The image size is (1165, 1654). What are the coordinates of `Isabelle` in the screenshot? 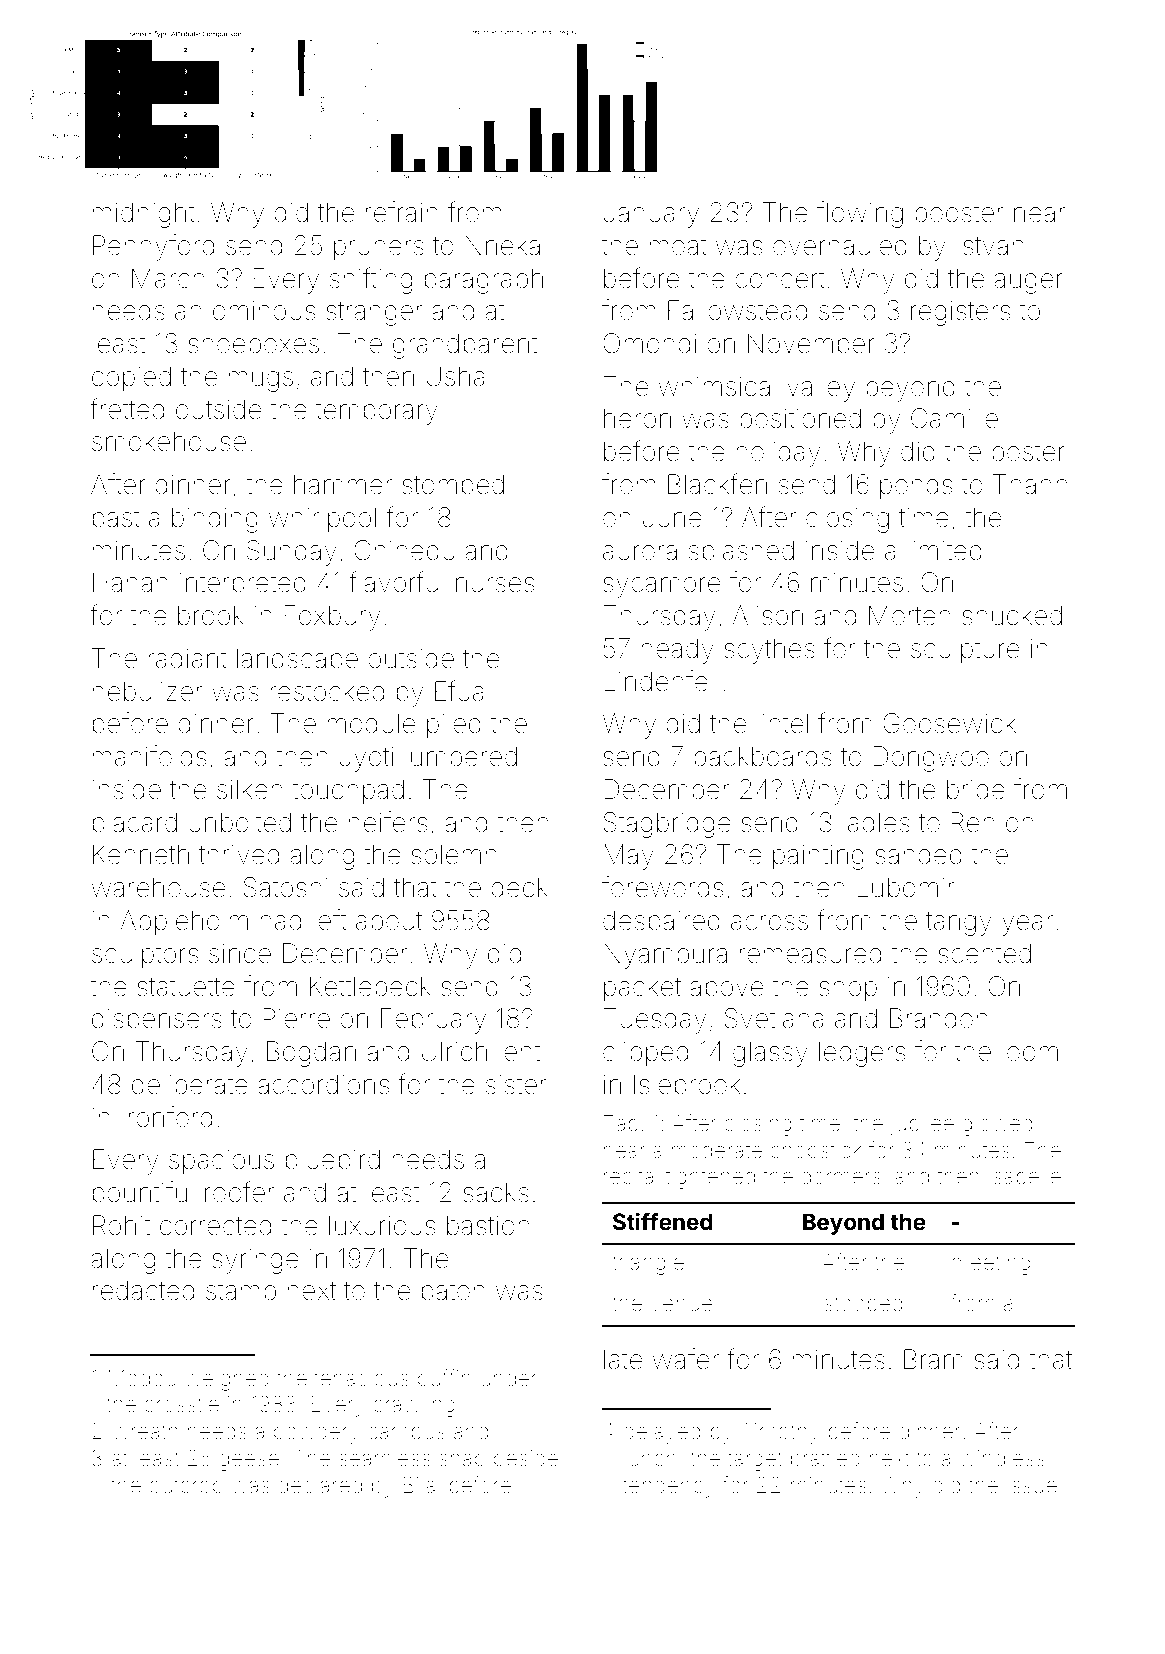 It's located at (1025, 1176).
